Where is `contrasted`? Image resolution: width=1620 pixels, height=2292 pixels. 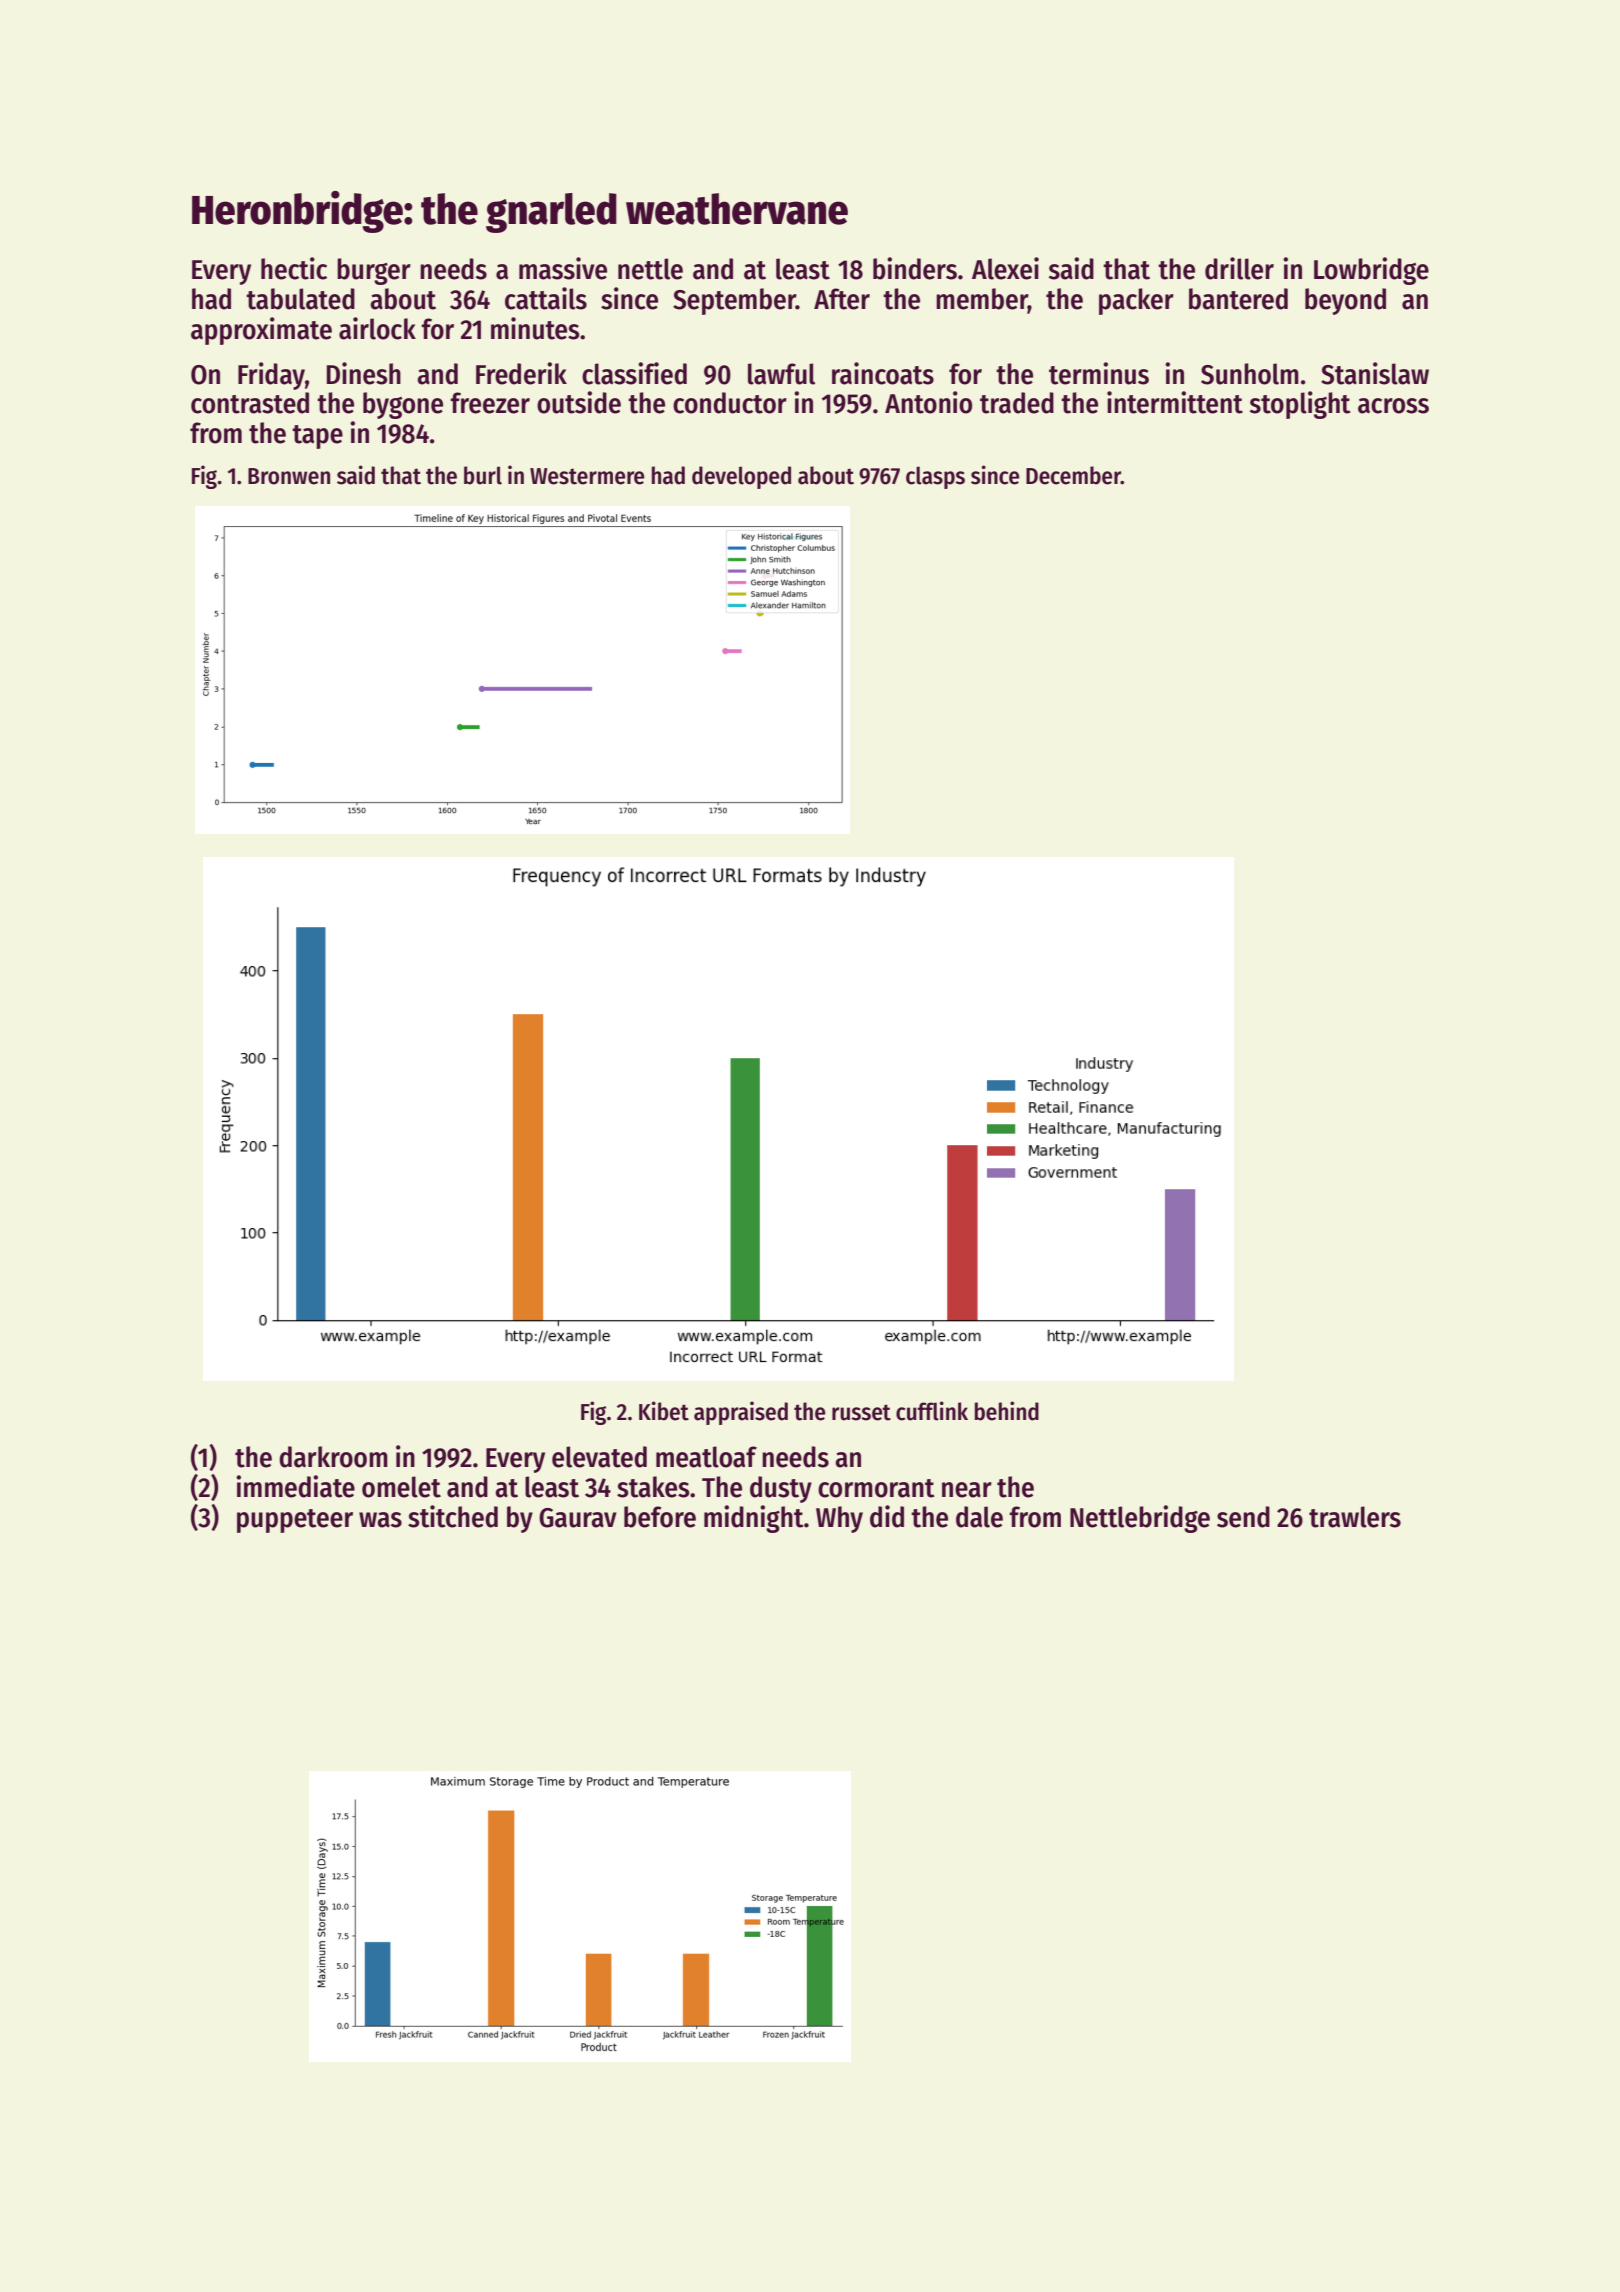 contrasted is located at coordinates (250, 403).
